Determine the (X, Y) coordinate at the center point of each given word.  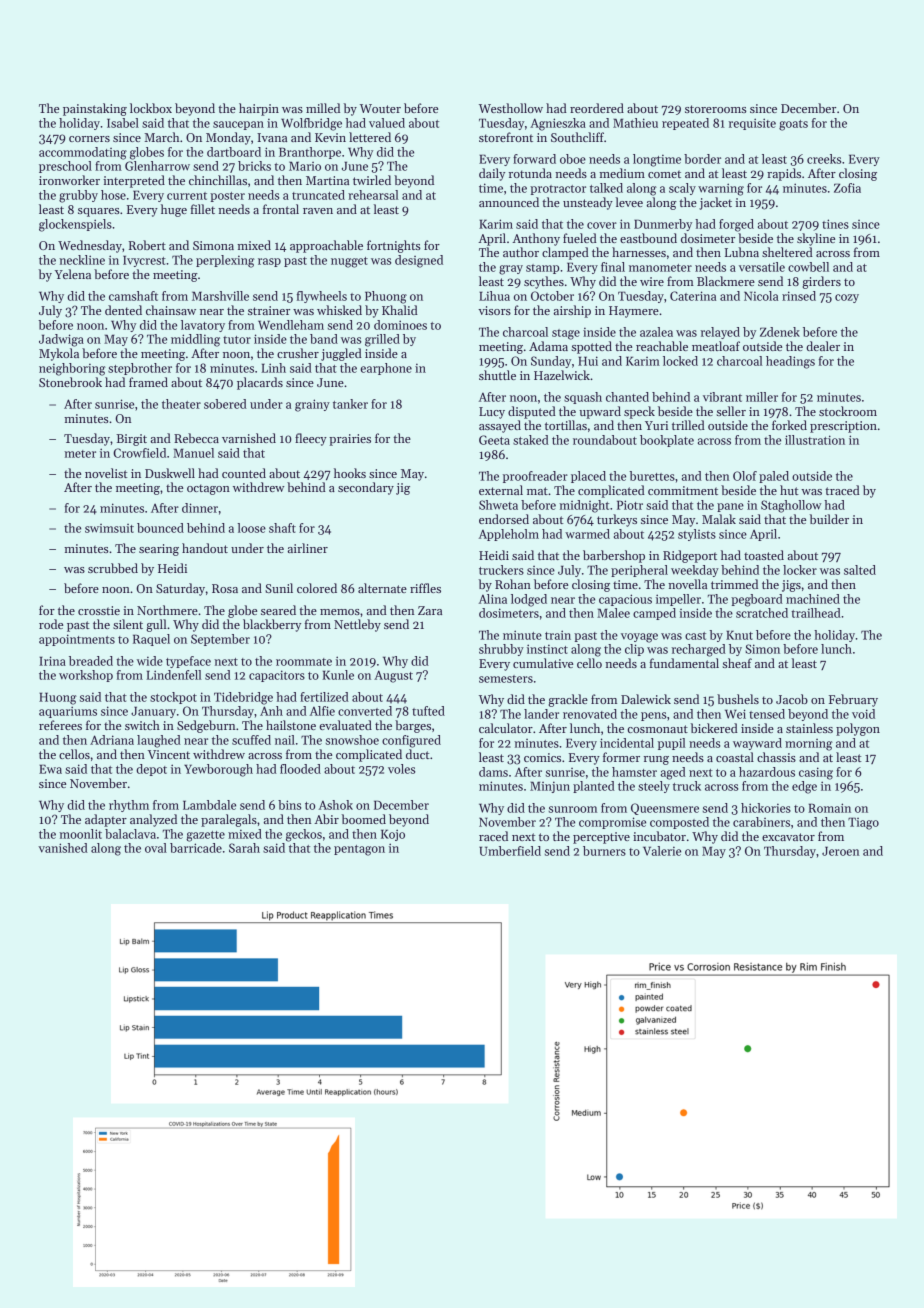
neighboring (72, 369)
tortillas (566, 425)
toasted (764, 555)
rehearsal (373, 195)
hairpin (259, 109)
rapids (784, 174)
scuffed (251, 740)
